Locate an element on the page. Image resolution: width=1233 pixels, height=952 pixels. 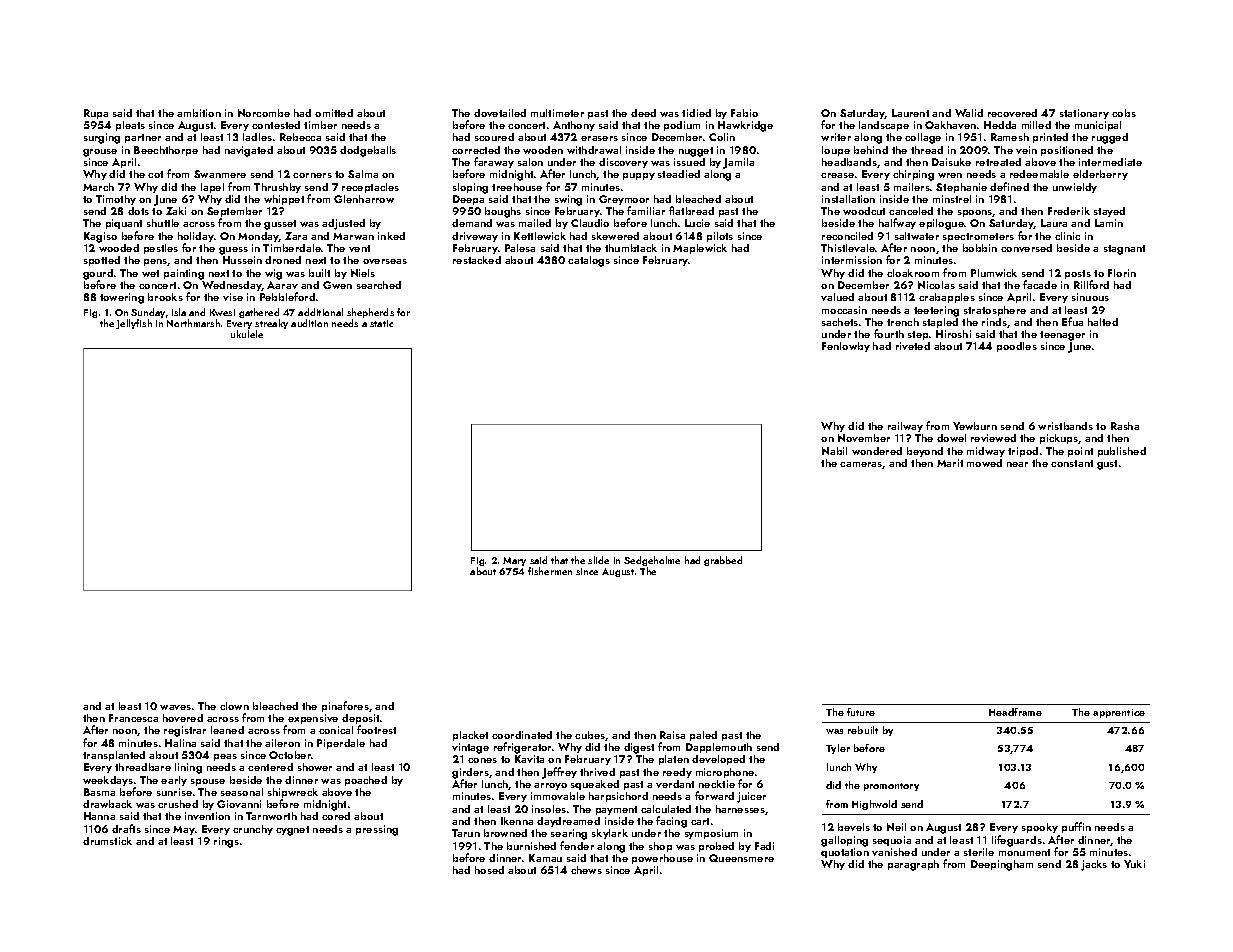
jellyfish is located at coordinates (134, 324).
